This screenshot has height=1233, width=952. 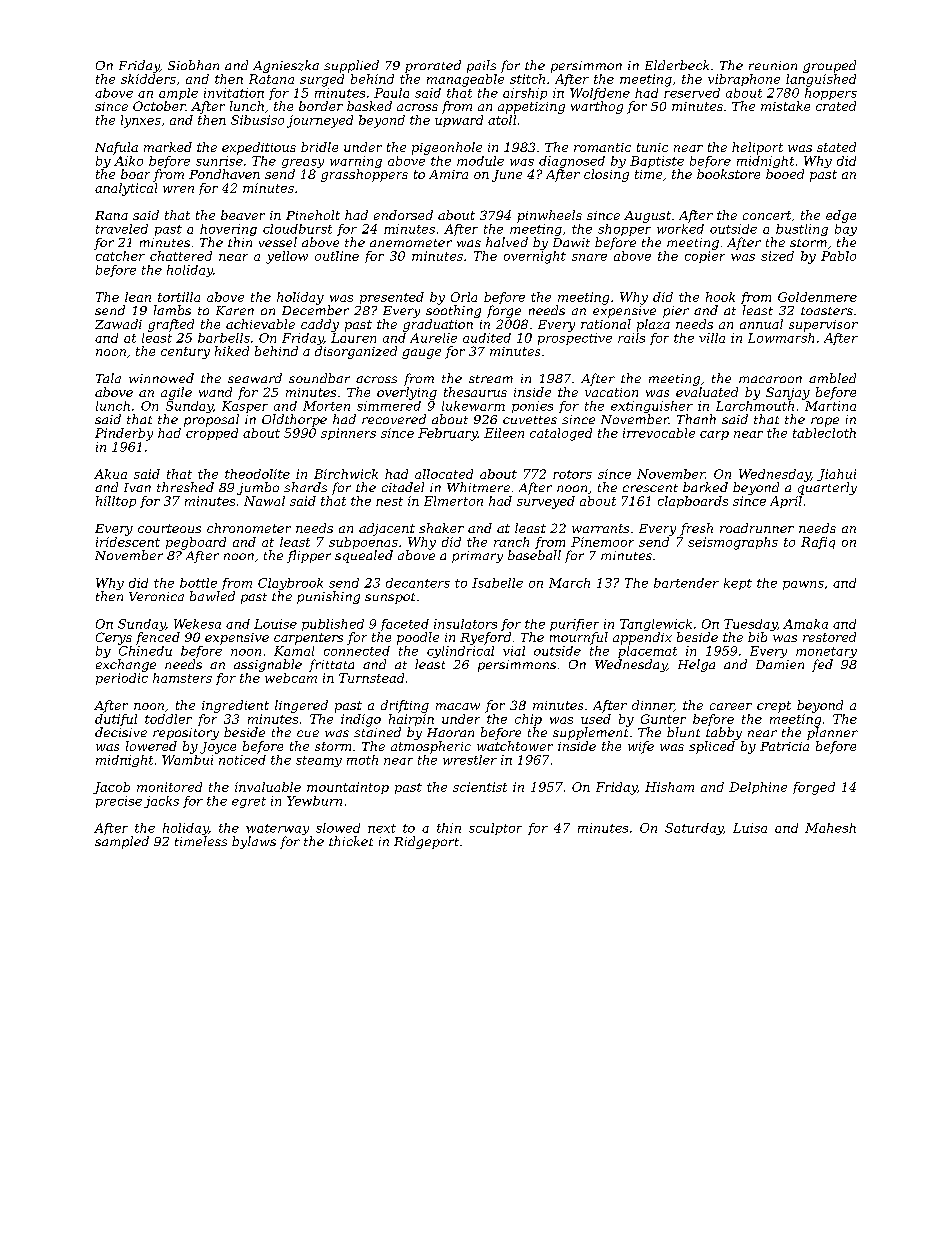 I want to click on catcher, so click(x=120, y=256).
